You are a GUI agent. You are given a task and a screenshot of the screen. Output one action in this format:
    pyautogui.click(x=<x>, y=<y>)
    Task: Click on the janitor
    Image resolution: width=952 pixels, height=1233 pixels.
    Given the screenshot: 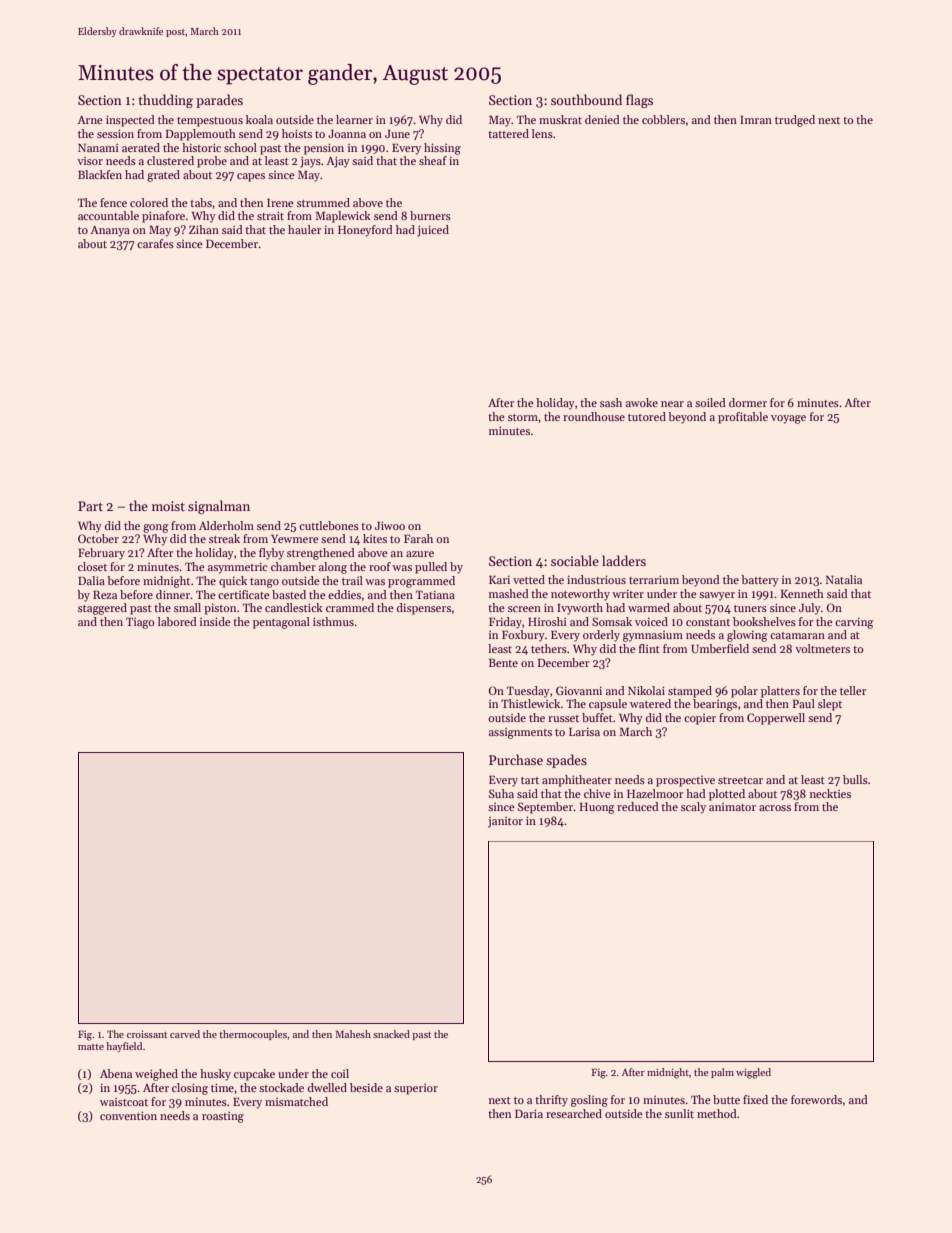 What is the action you would take?
    pyautogui.click(x=505, y=822)
